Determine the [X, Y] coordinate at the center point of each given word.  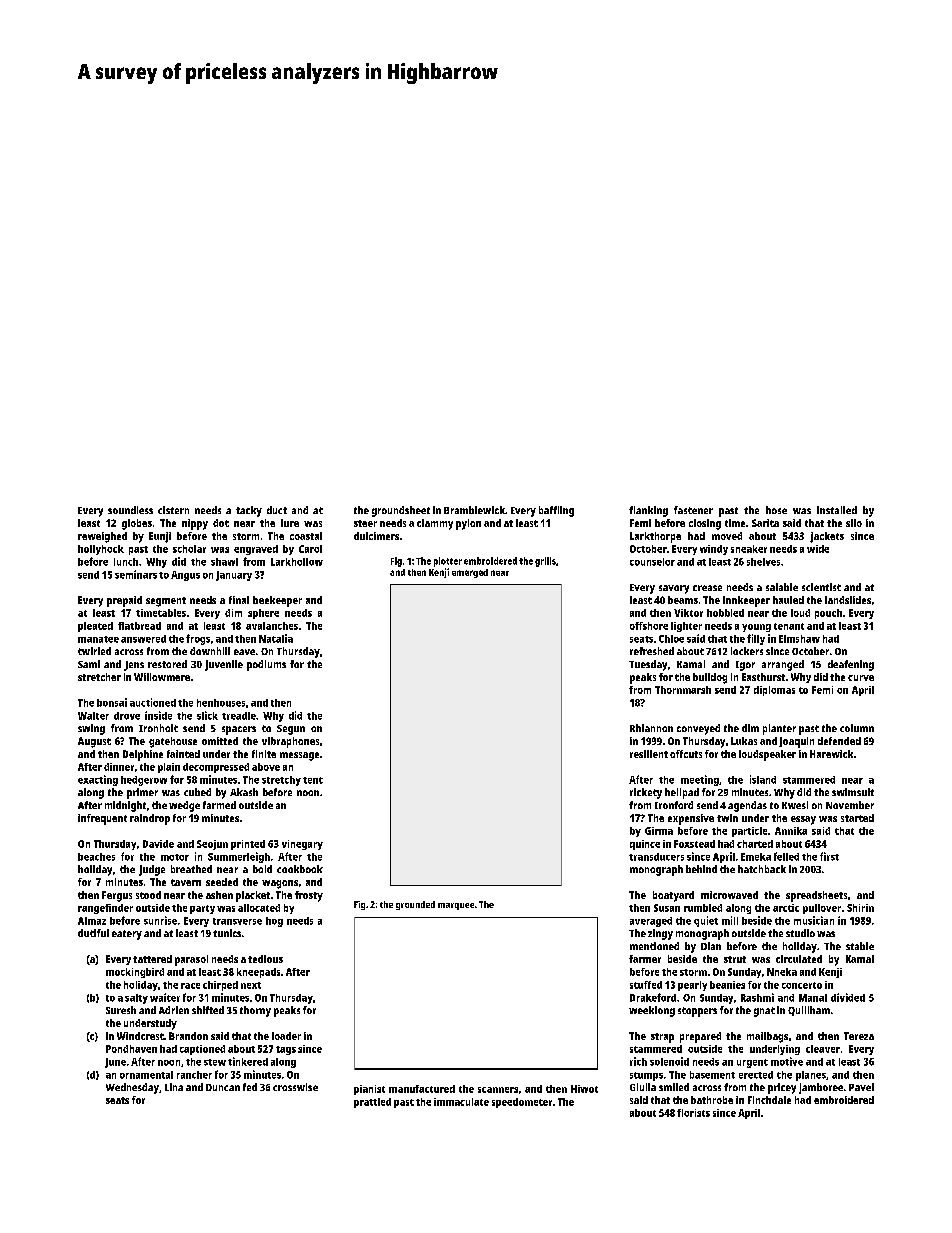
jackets [827, 537]
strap [662, 1038]
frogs [198, 639]
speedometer [522, 1103]
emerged [470, 573]
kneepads [258, 973]
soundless [130, 510]
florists [693, 1113]
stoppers [697, 1012]
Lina [174, 1087]
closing [705, 524]
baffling [556, 511]
